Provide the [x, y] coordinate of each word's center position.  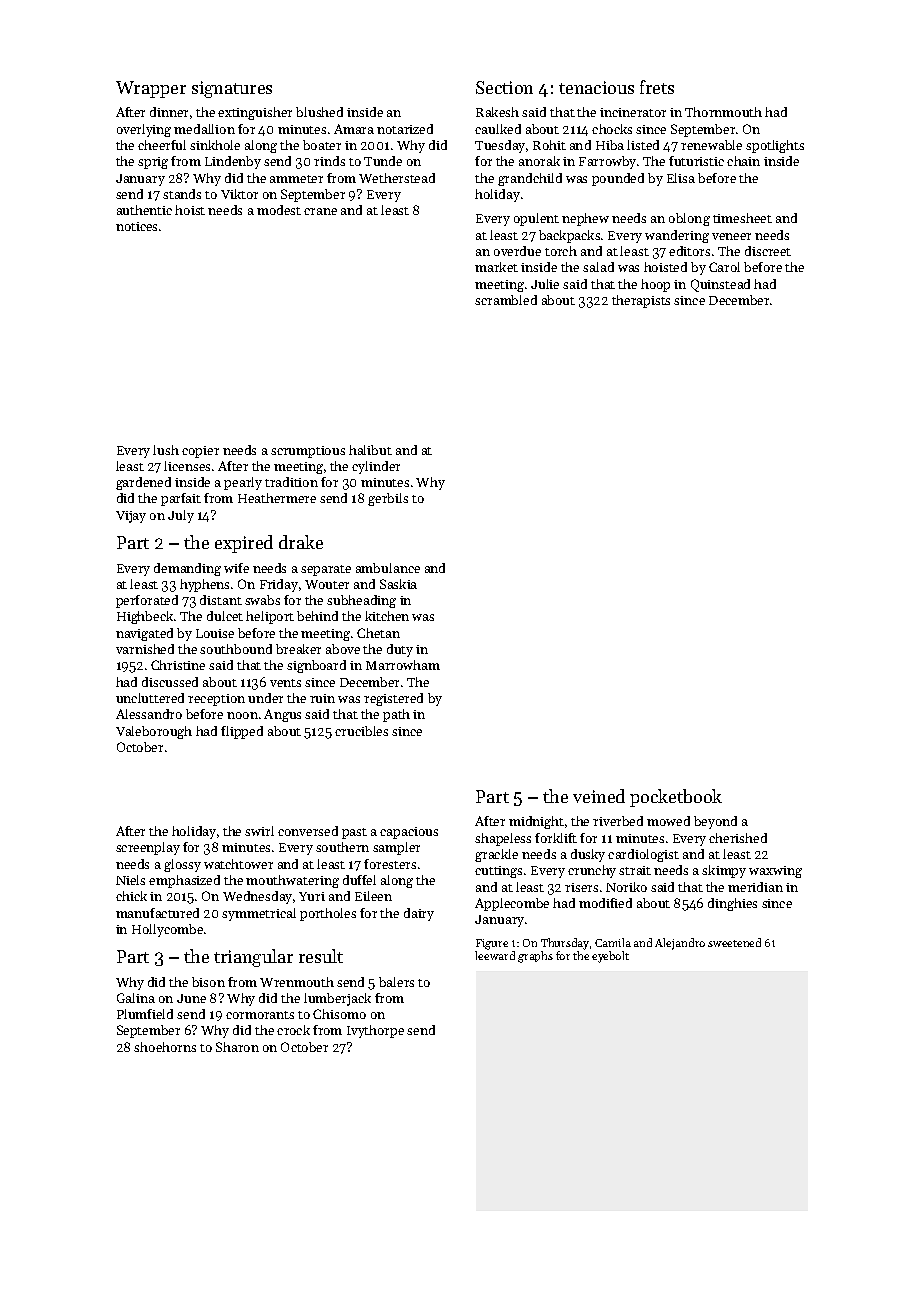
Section [504, 87]
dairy [419, 914]
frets [657, 87]
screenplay [148, 848]
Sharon [237, 1047]
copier [200, 452]
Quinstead [720, 285]
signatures [232, 89]
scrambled [506, 300]
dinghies [732, 904]
